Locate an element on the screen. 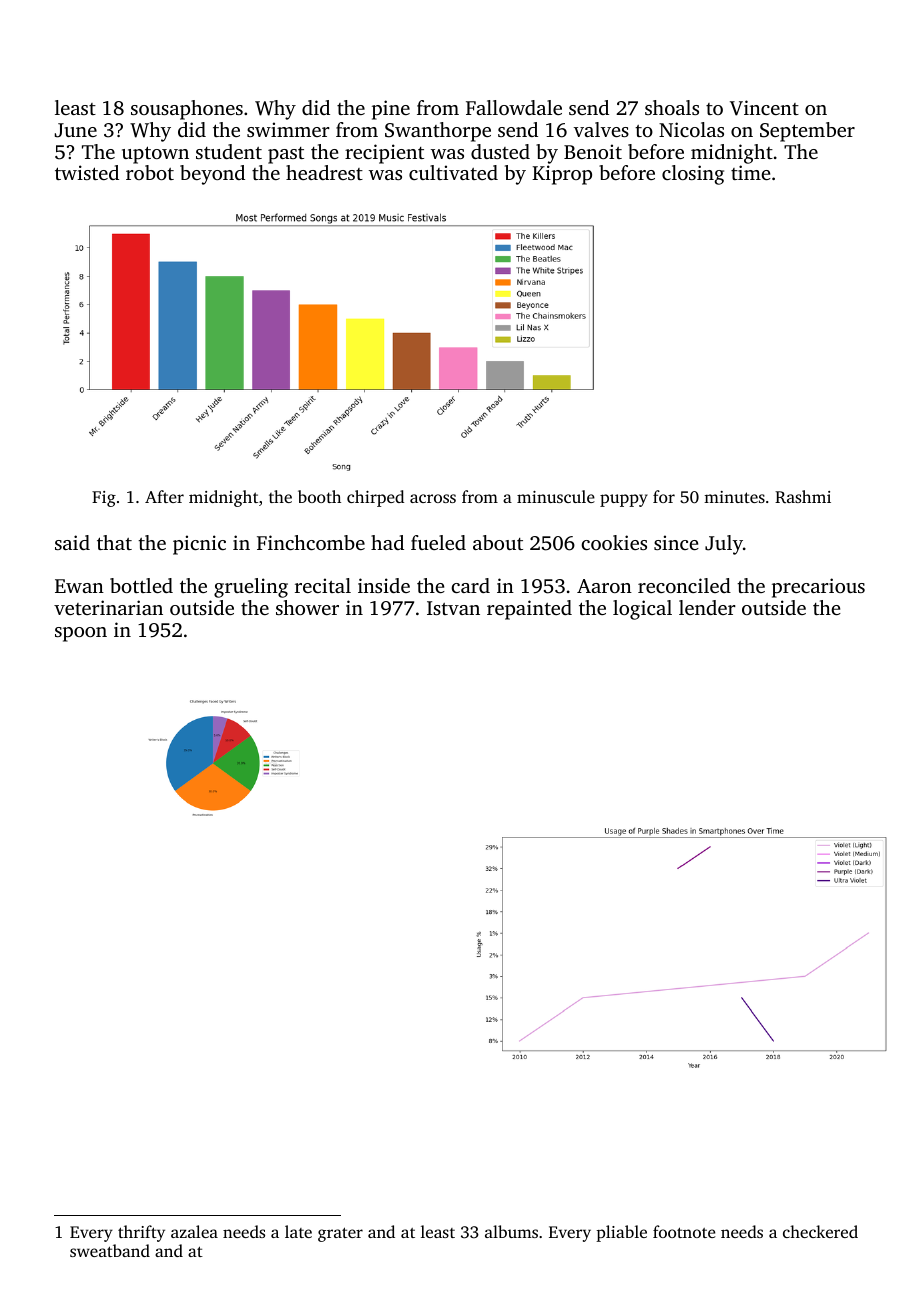 The height and width of the screenshot is (1314, 924). said is located at coordinates (72, 542).
